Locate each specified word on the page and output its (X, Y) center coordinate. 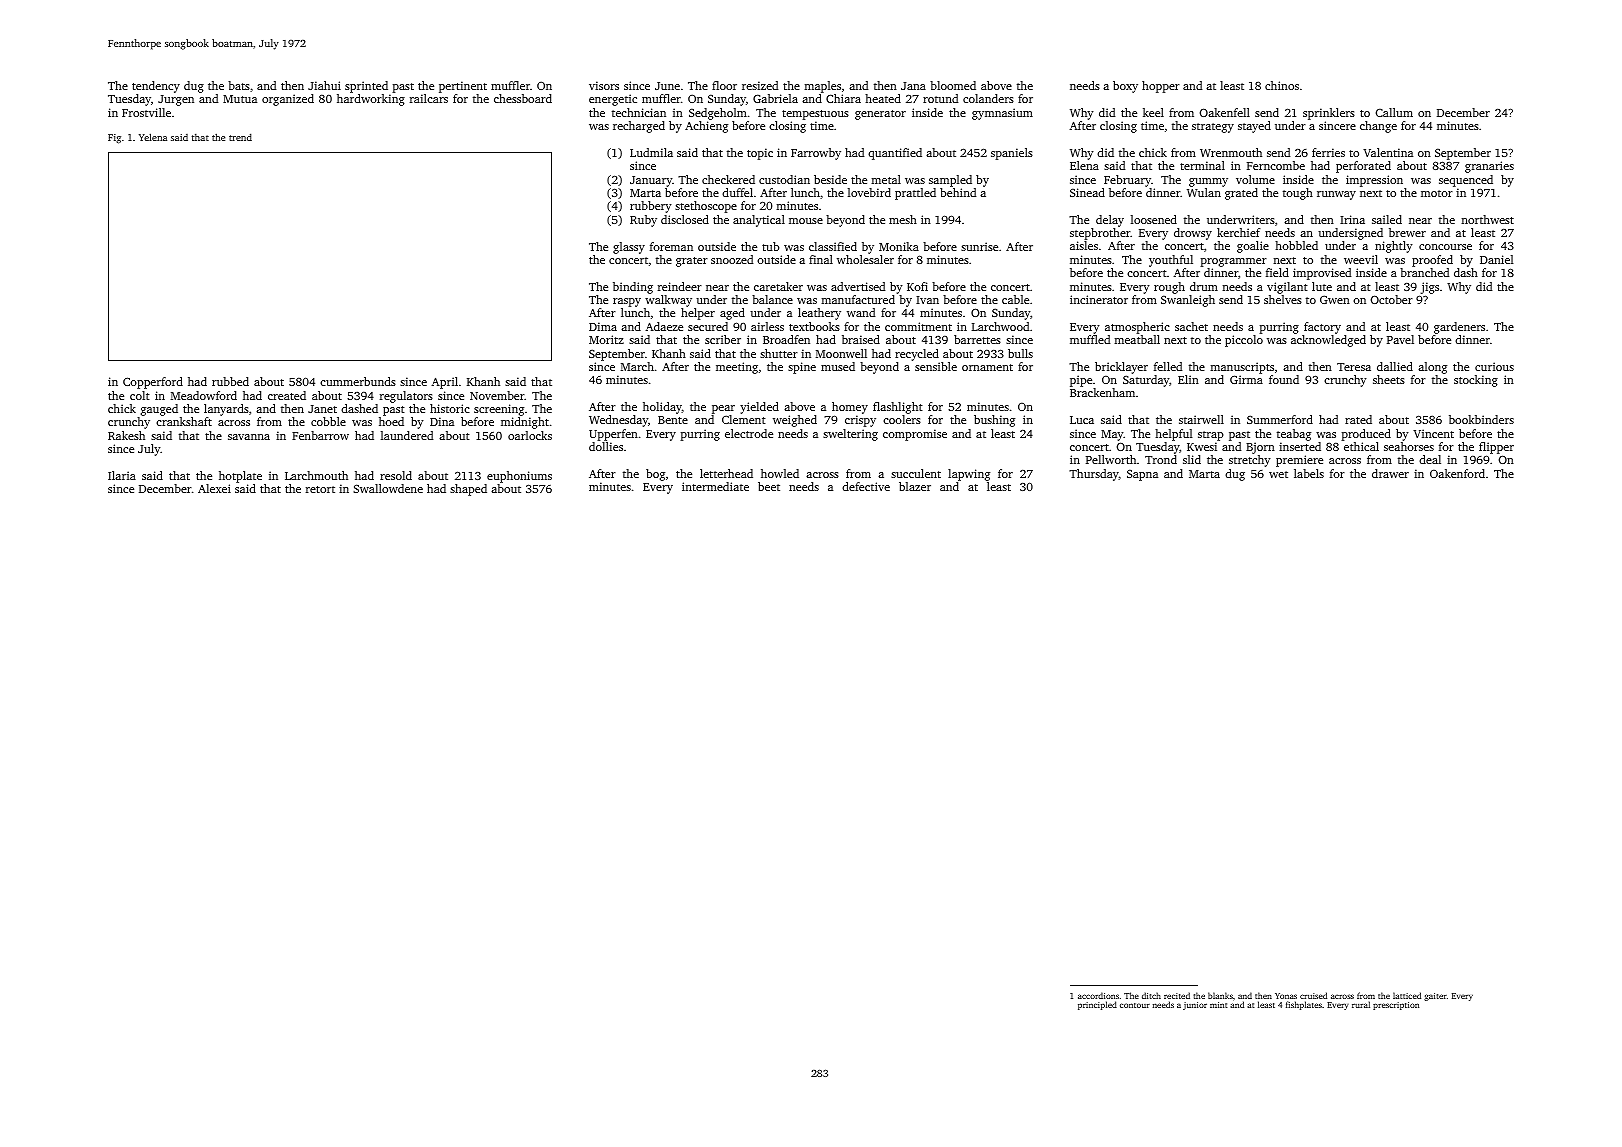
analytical (759, 221)
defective (866, 486)
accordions (1098, 995)
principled (1097, 1005)
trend (240, 137)
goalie (1253, 247)
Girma (1246, 379)
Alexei (214, 488)
